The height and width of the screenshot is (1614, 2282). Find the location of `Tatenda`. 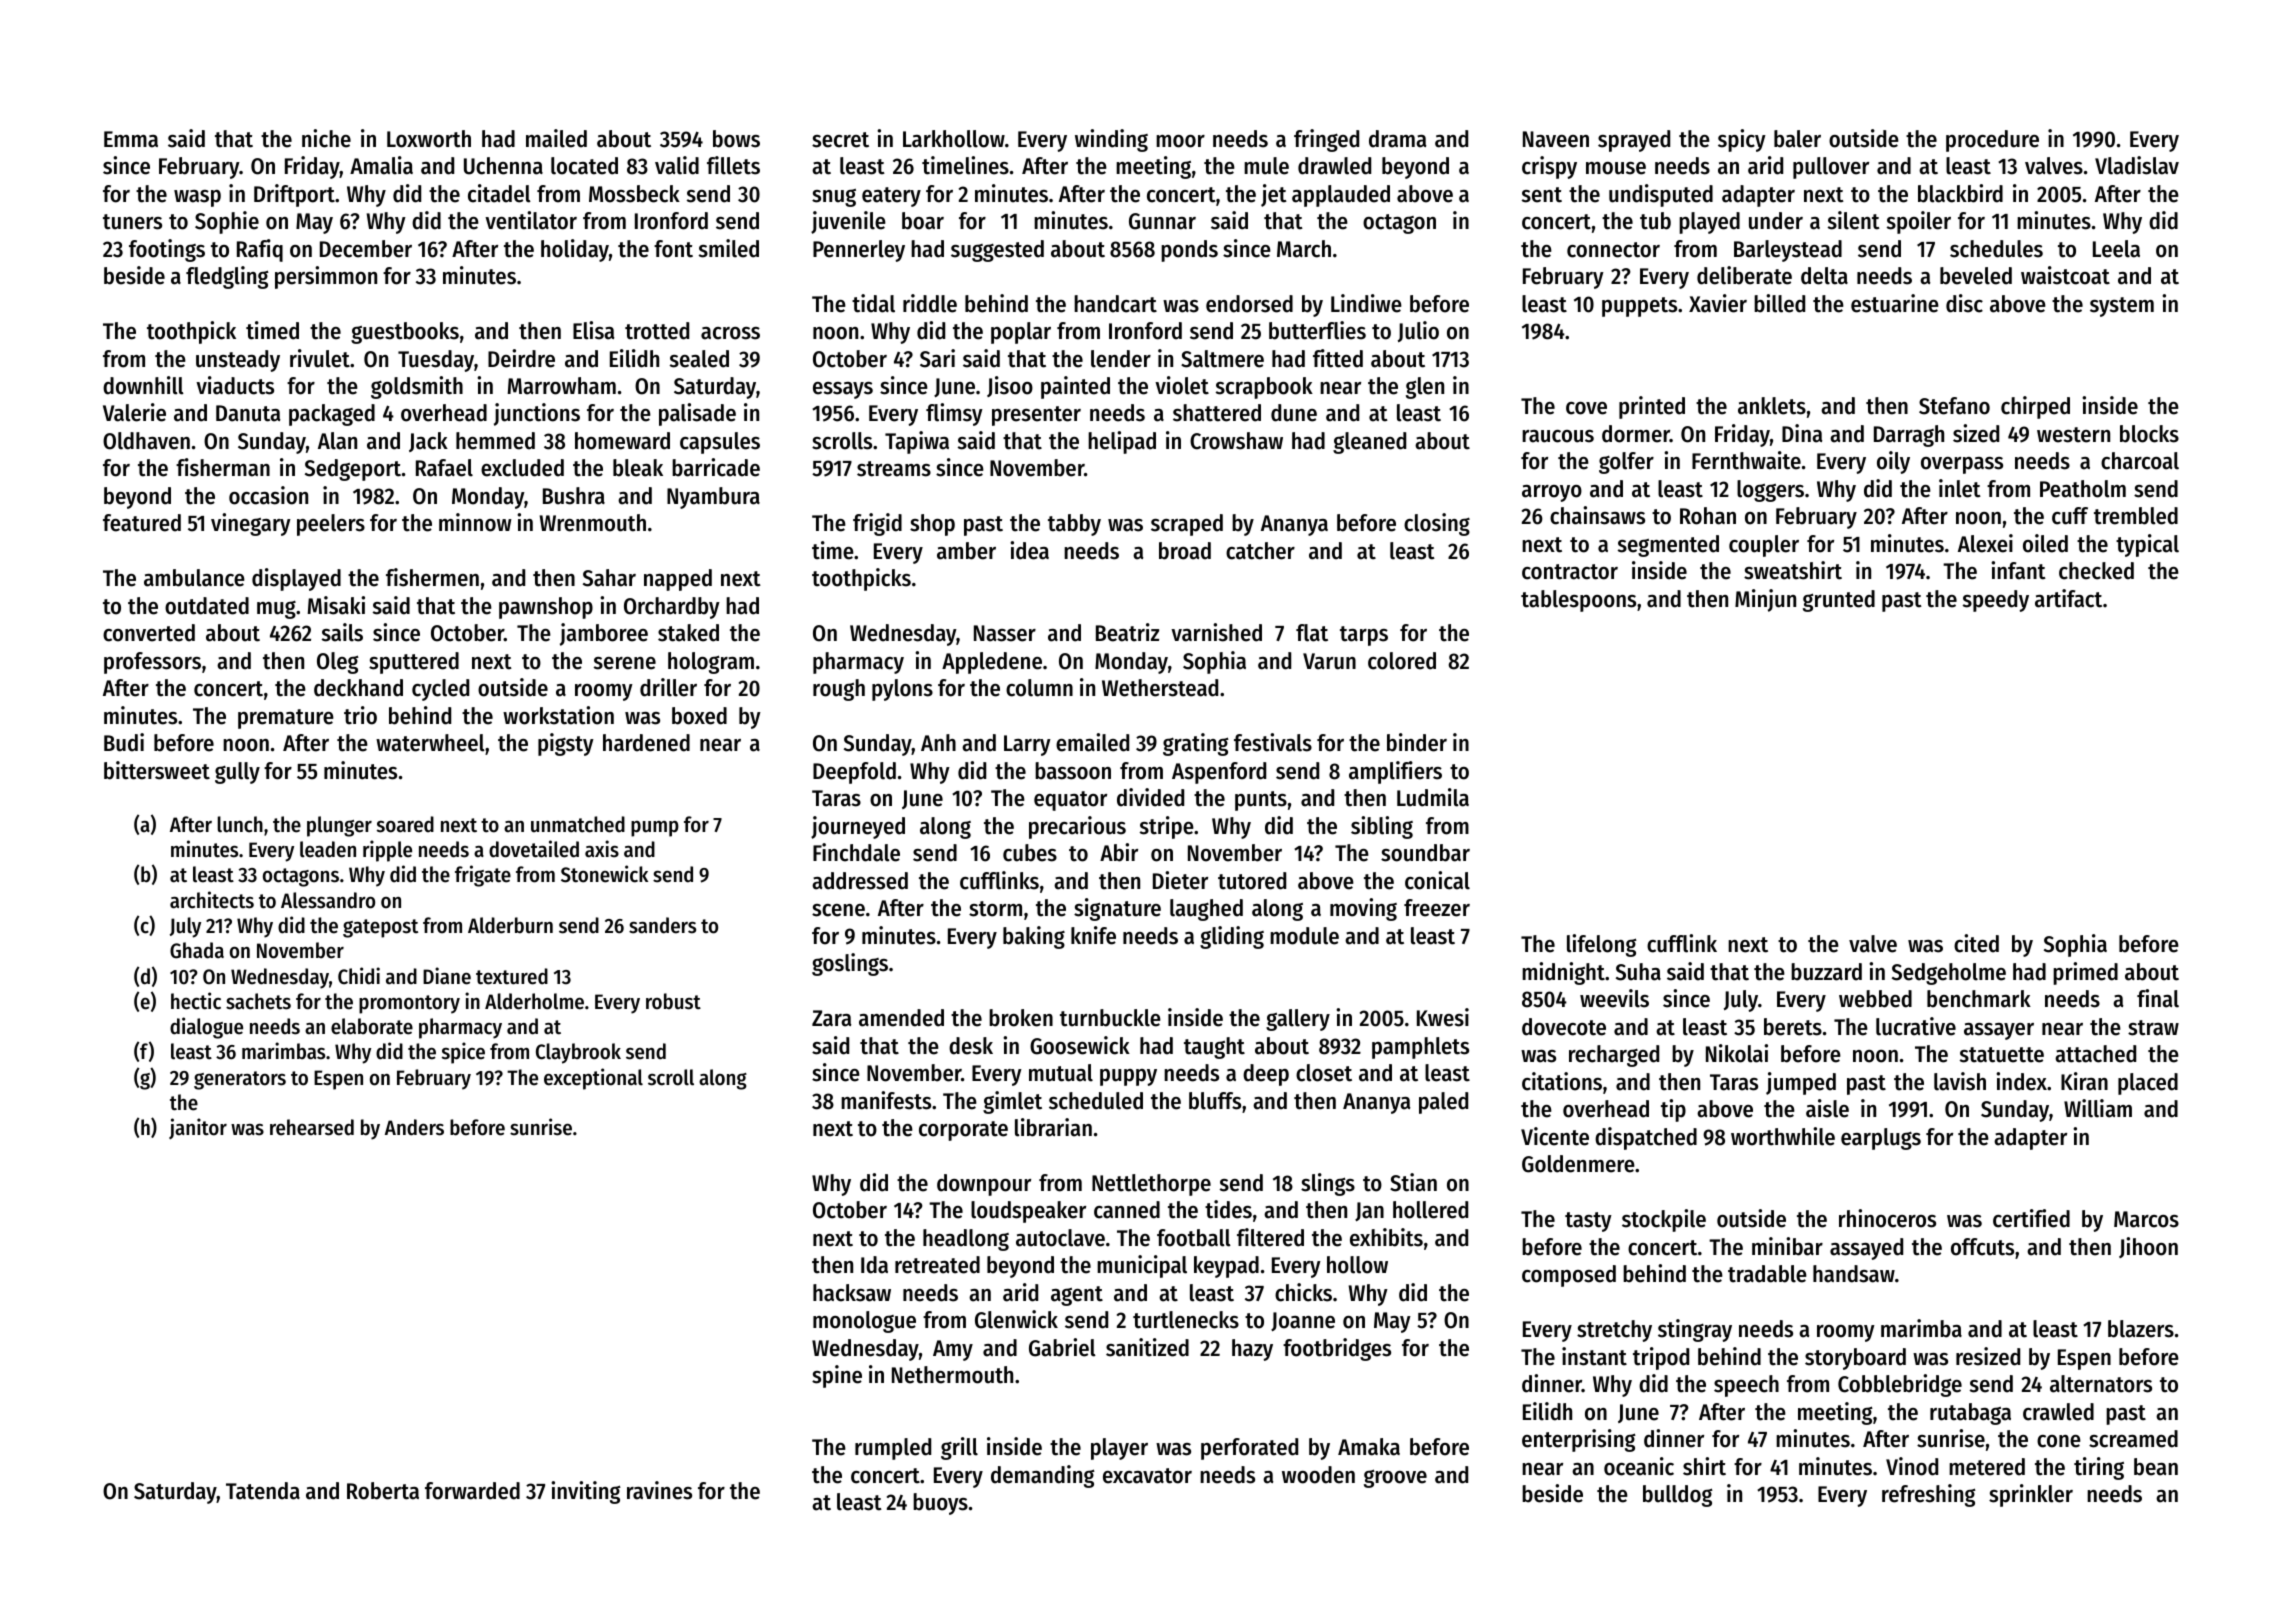

Tatenda is located at coordinates (263, 1491).
